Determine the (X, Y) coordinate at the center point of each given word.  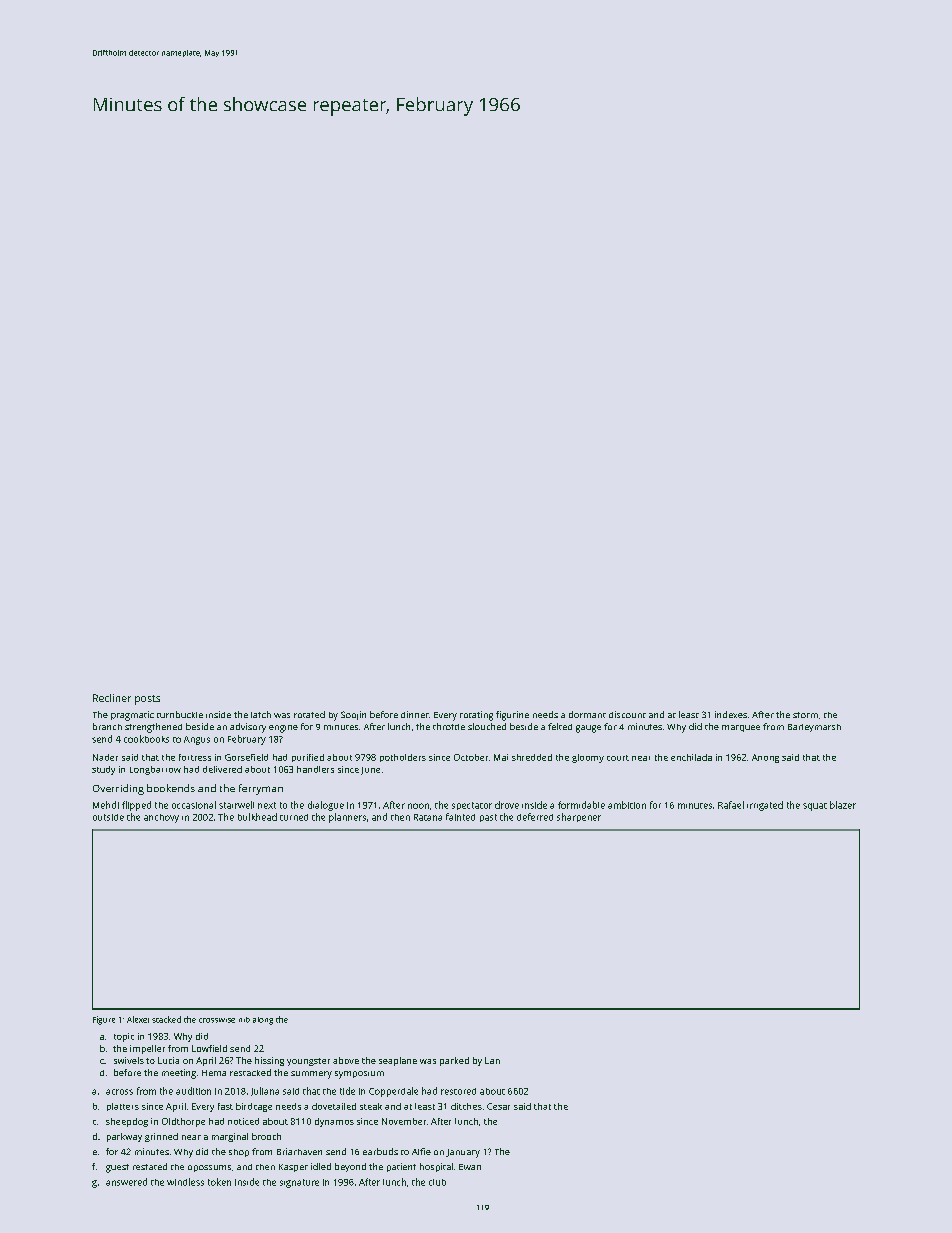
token (219, 1182)
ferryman (261, 789)
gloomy (588, 758)
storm (805, 715)
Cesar (498, 1106)
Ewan (470, 1167)
